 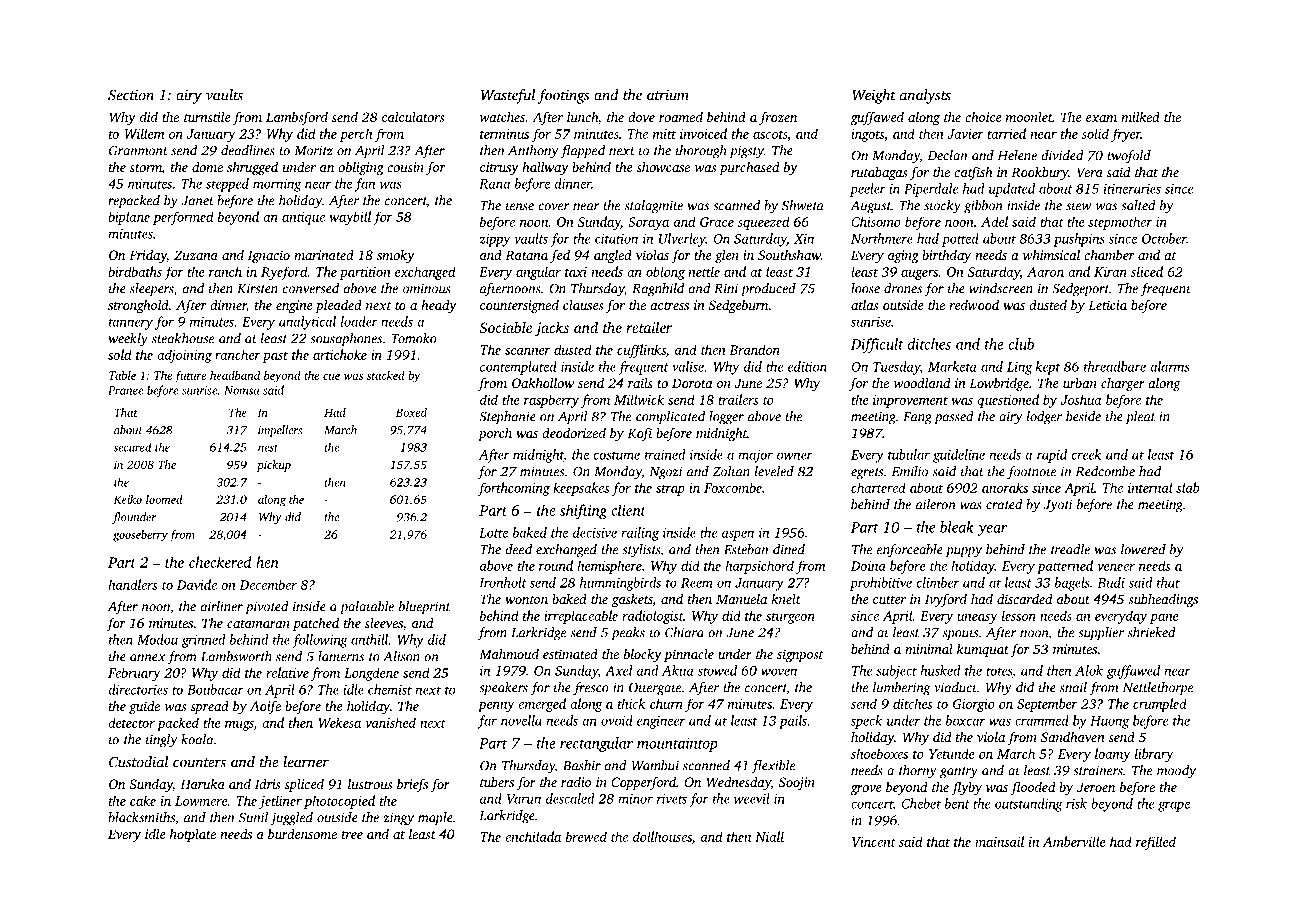 What do you see at coordinates (564, 96) in the image?
I see `footings` at bounding box center [564, 96].
